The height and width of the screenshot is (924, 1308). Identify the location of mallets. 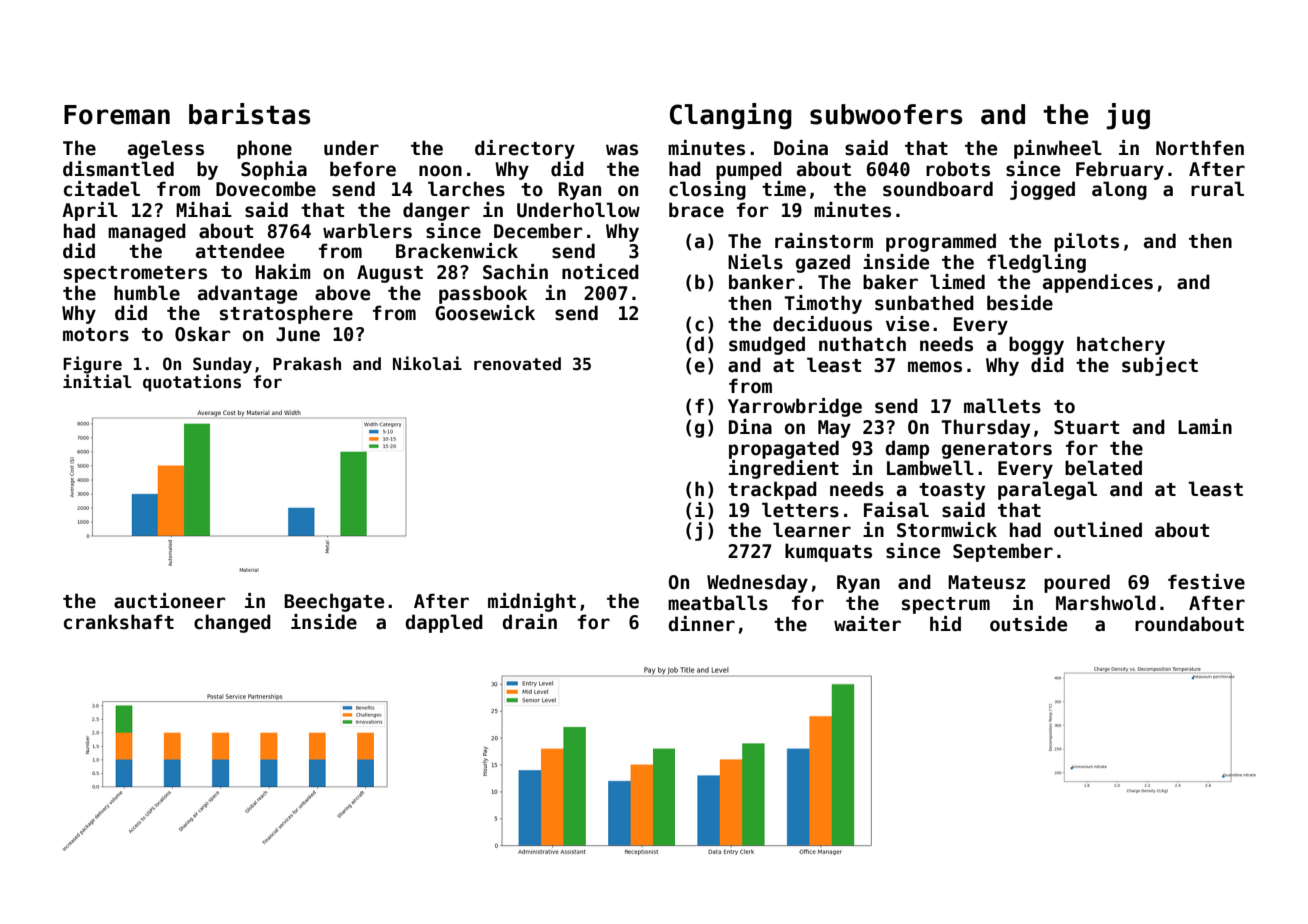
(1002, 406).
